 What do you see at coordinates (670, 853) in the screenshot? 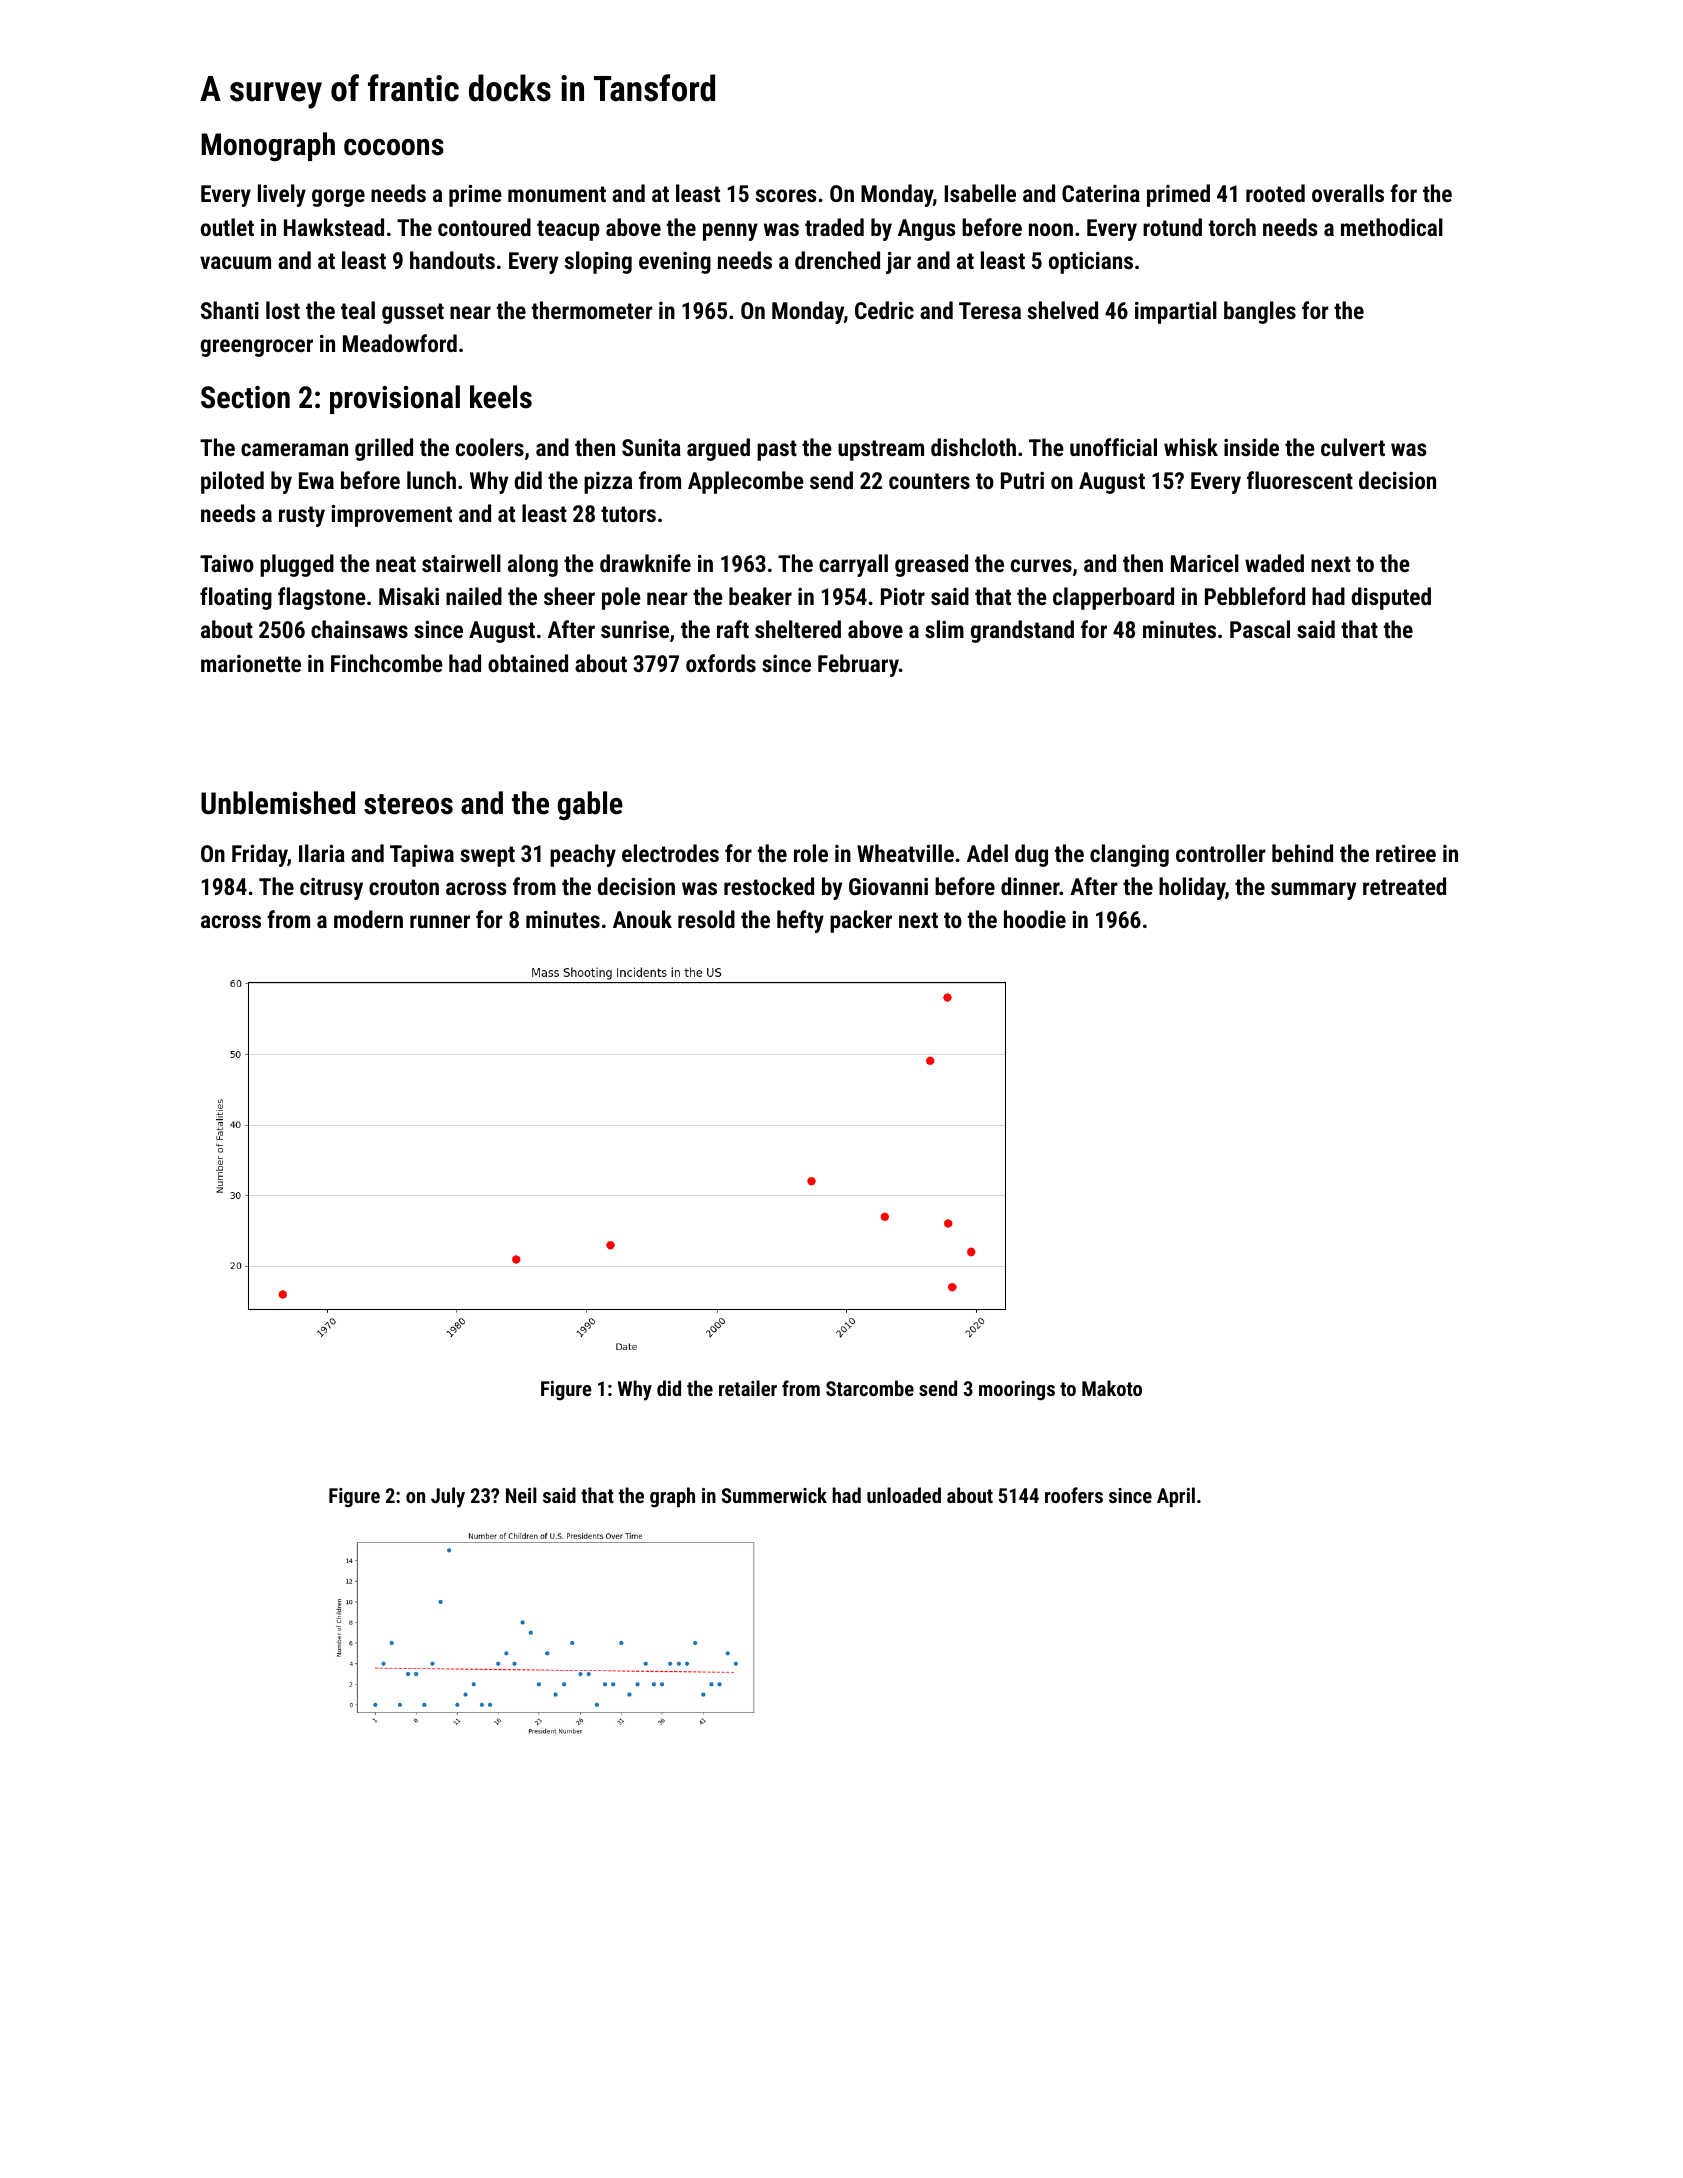
I see `electrodes` at bounding box center [670, 853].
